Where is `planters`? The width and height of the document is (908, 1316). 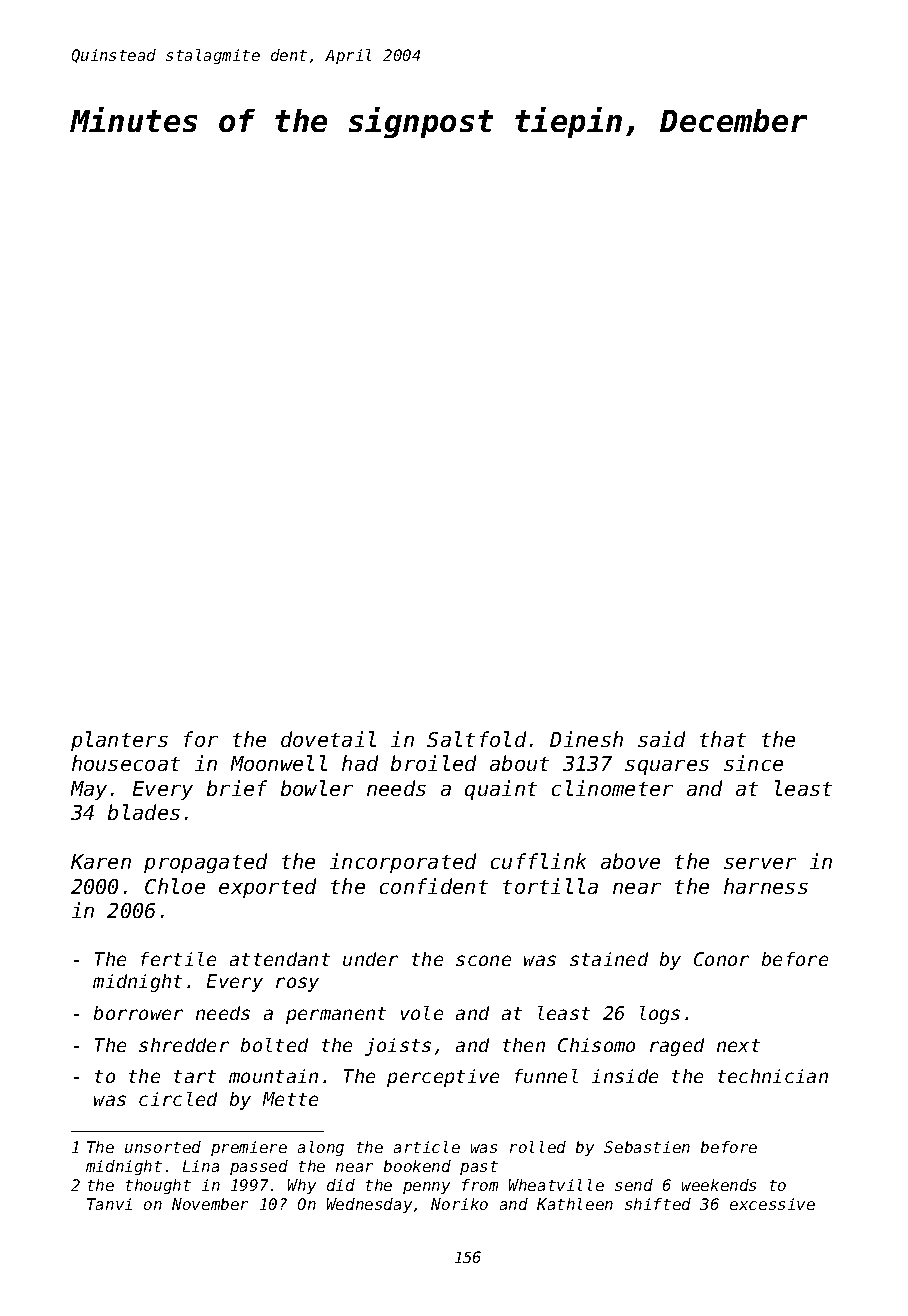 planters is located at coordinates (119, 741).
